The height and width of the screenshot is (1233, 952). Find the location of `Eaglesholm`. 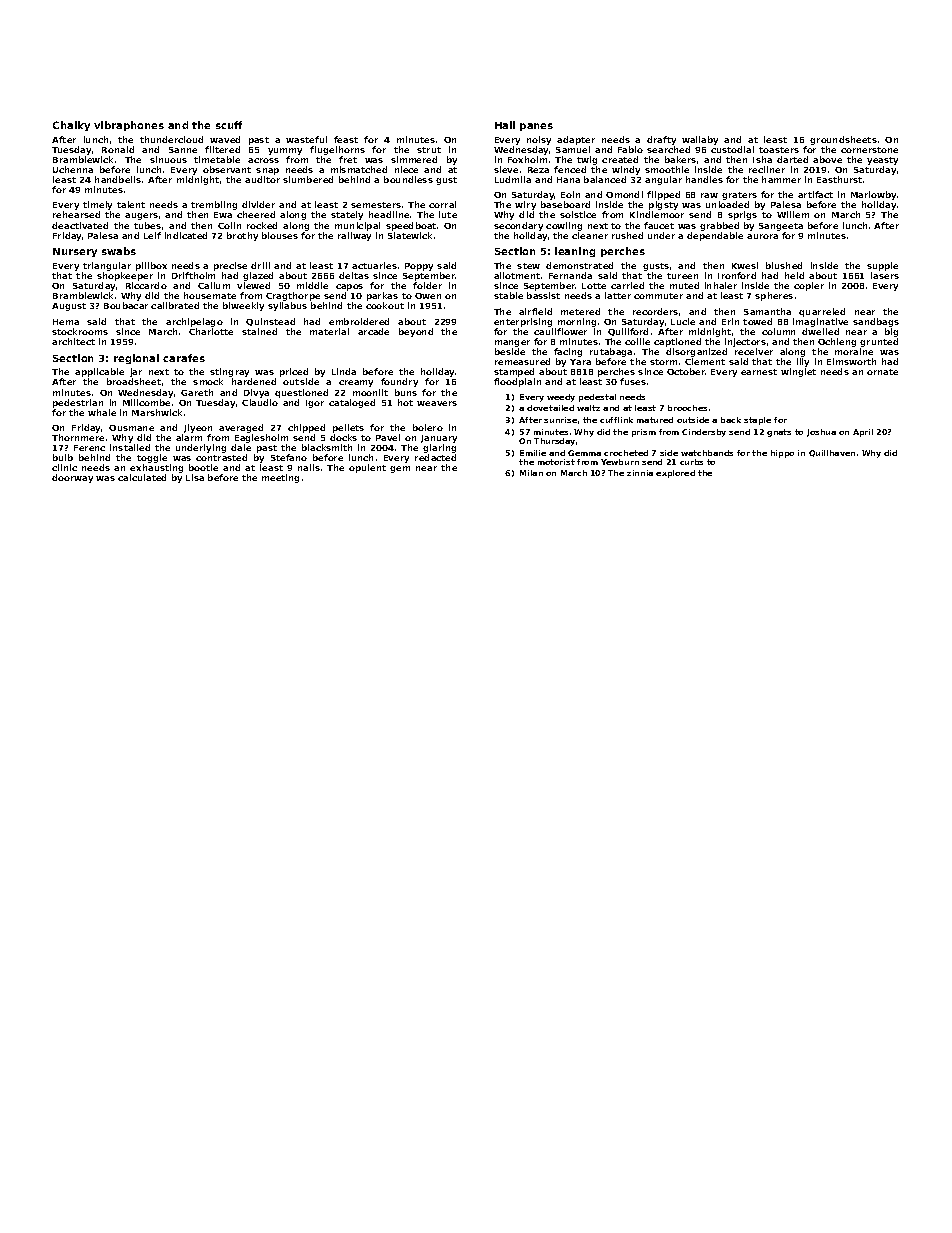

Eaglesholm is located at coordinates (261, 438).
